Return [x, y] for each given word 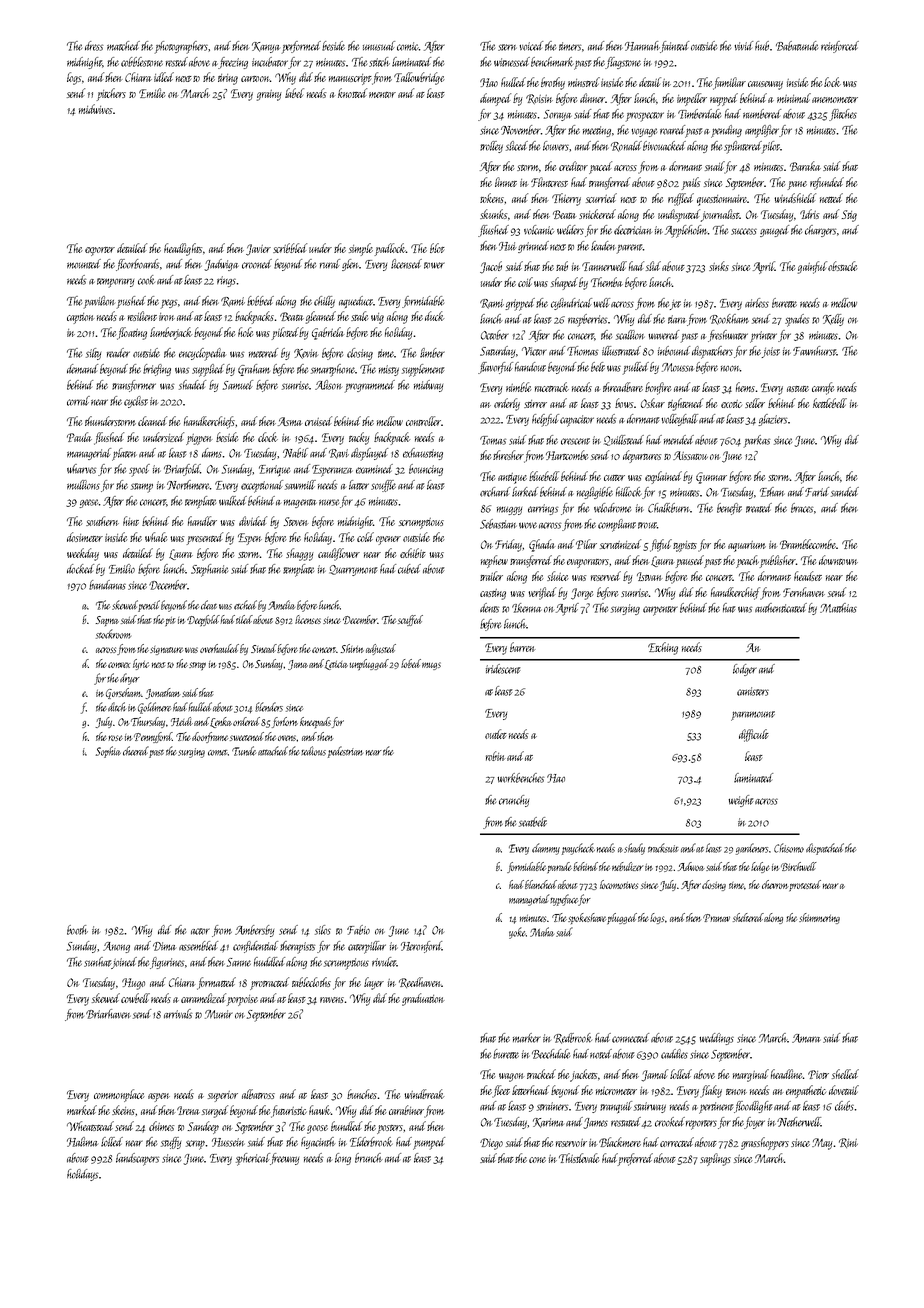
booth [77, 930]
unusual [379, 46]
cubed [409, 569]
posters [390, 1129]
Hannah [642, 46]
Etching [663, 648]
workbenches [521, 778]
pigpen [199, 439]
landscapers [138, 1159]
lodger [745, 670]
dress [94, 46]
